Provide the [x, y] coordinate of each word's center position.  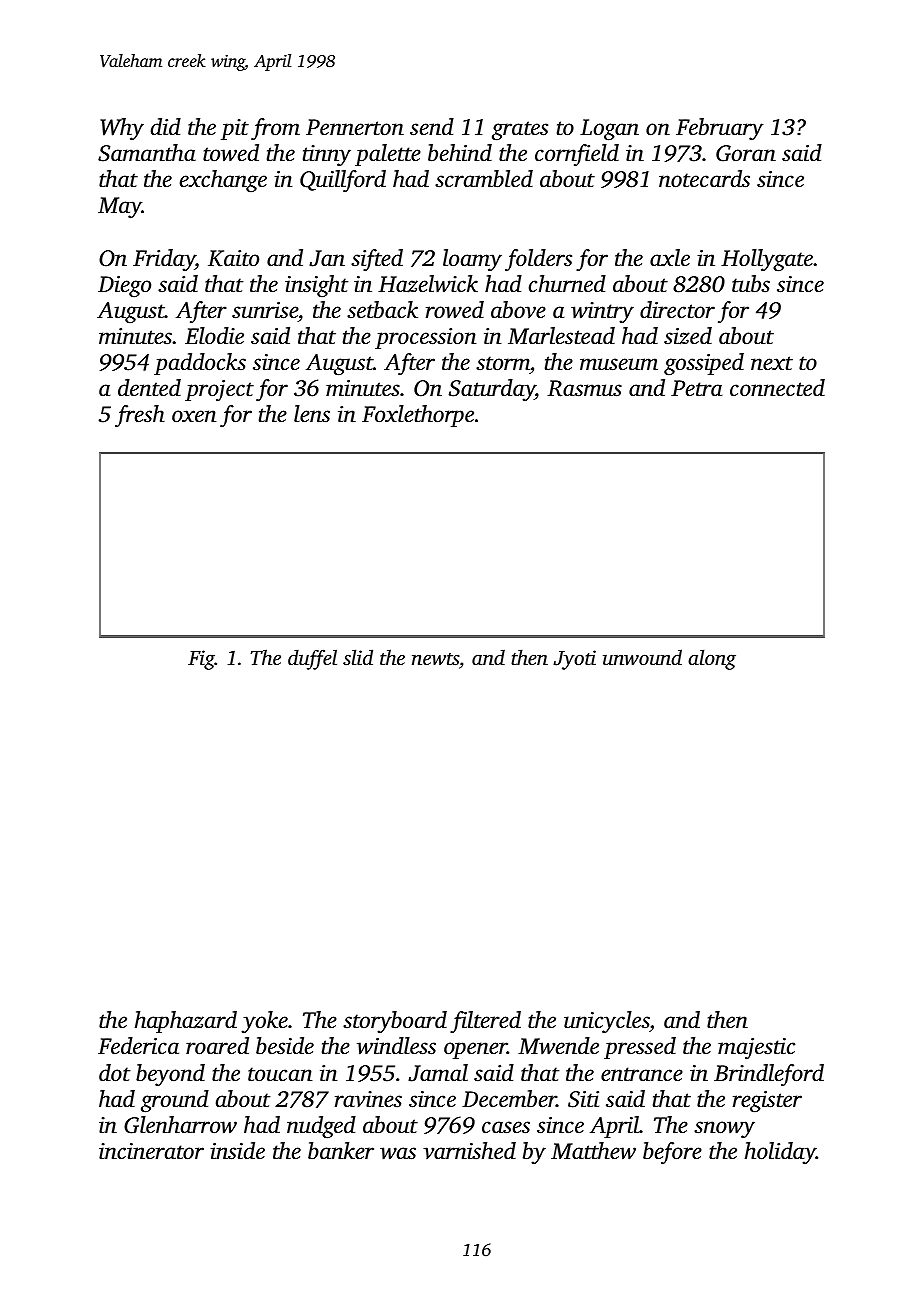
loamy [472, 260]
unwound [642, 657]
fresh [140, 416]
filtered [485, 1022]
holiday [780, 1153]
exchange [223, 181]
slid [358, 657]
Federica [138, 1046]
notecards [704, 179]
